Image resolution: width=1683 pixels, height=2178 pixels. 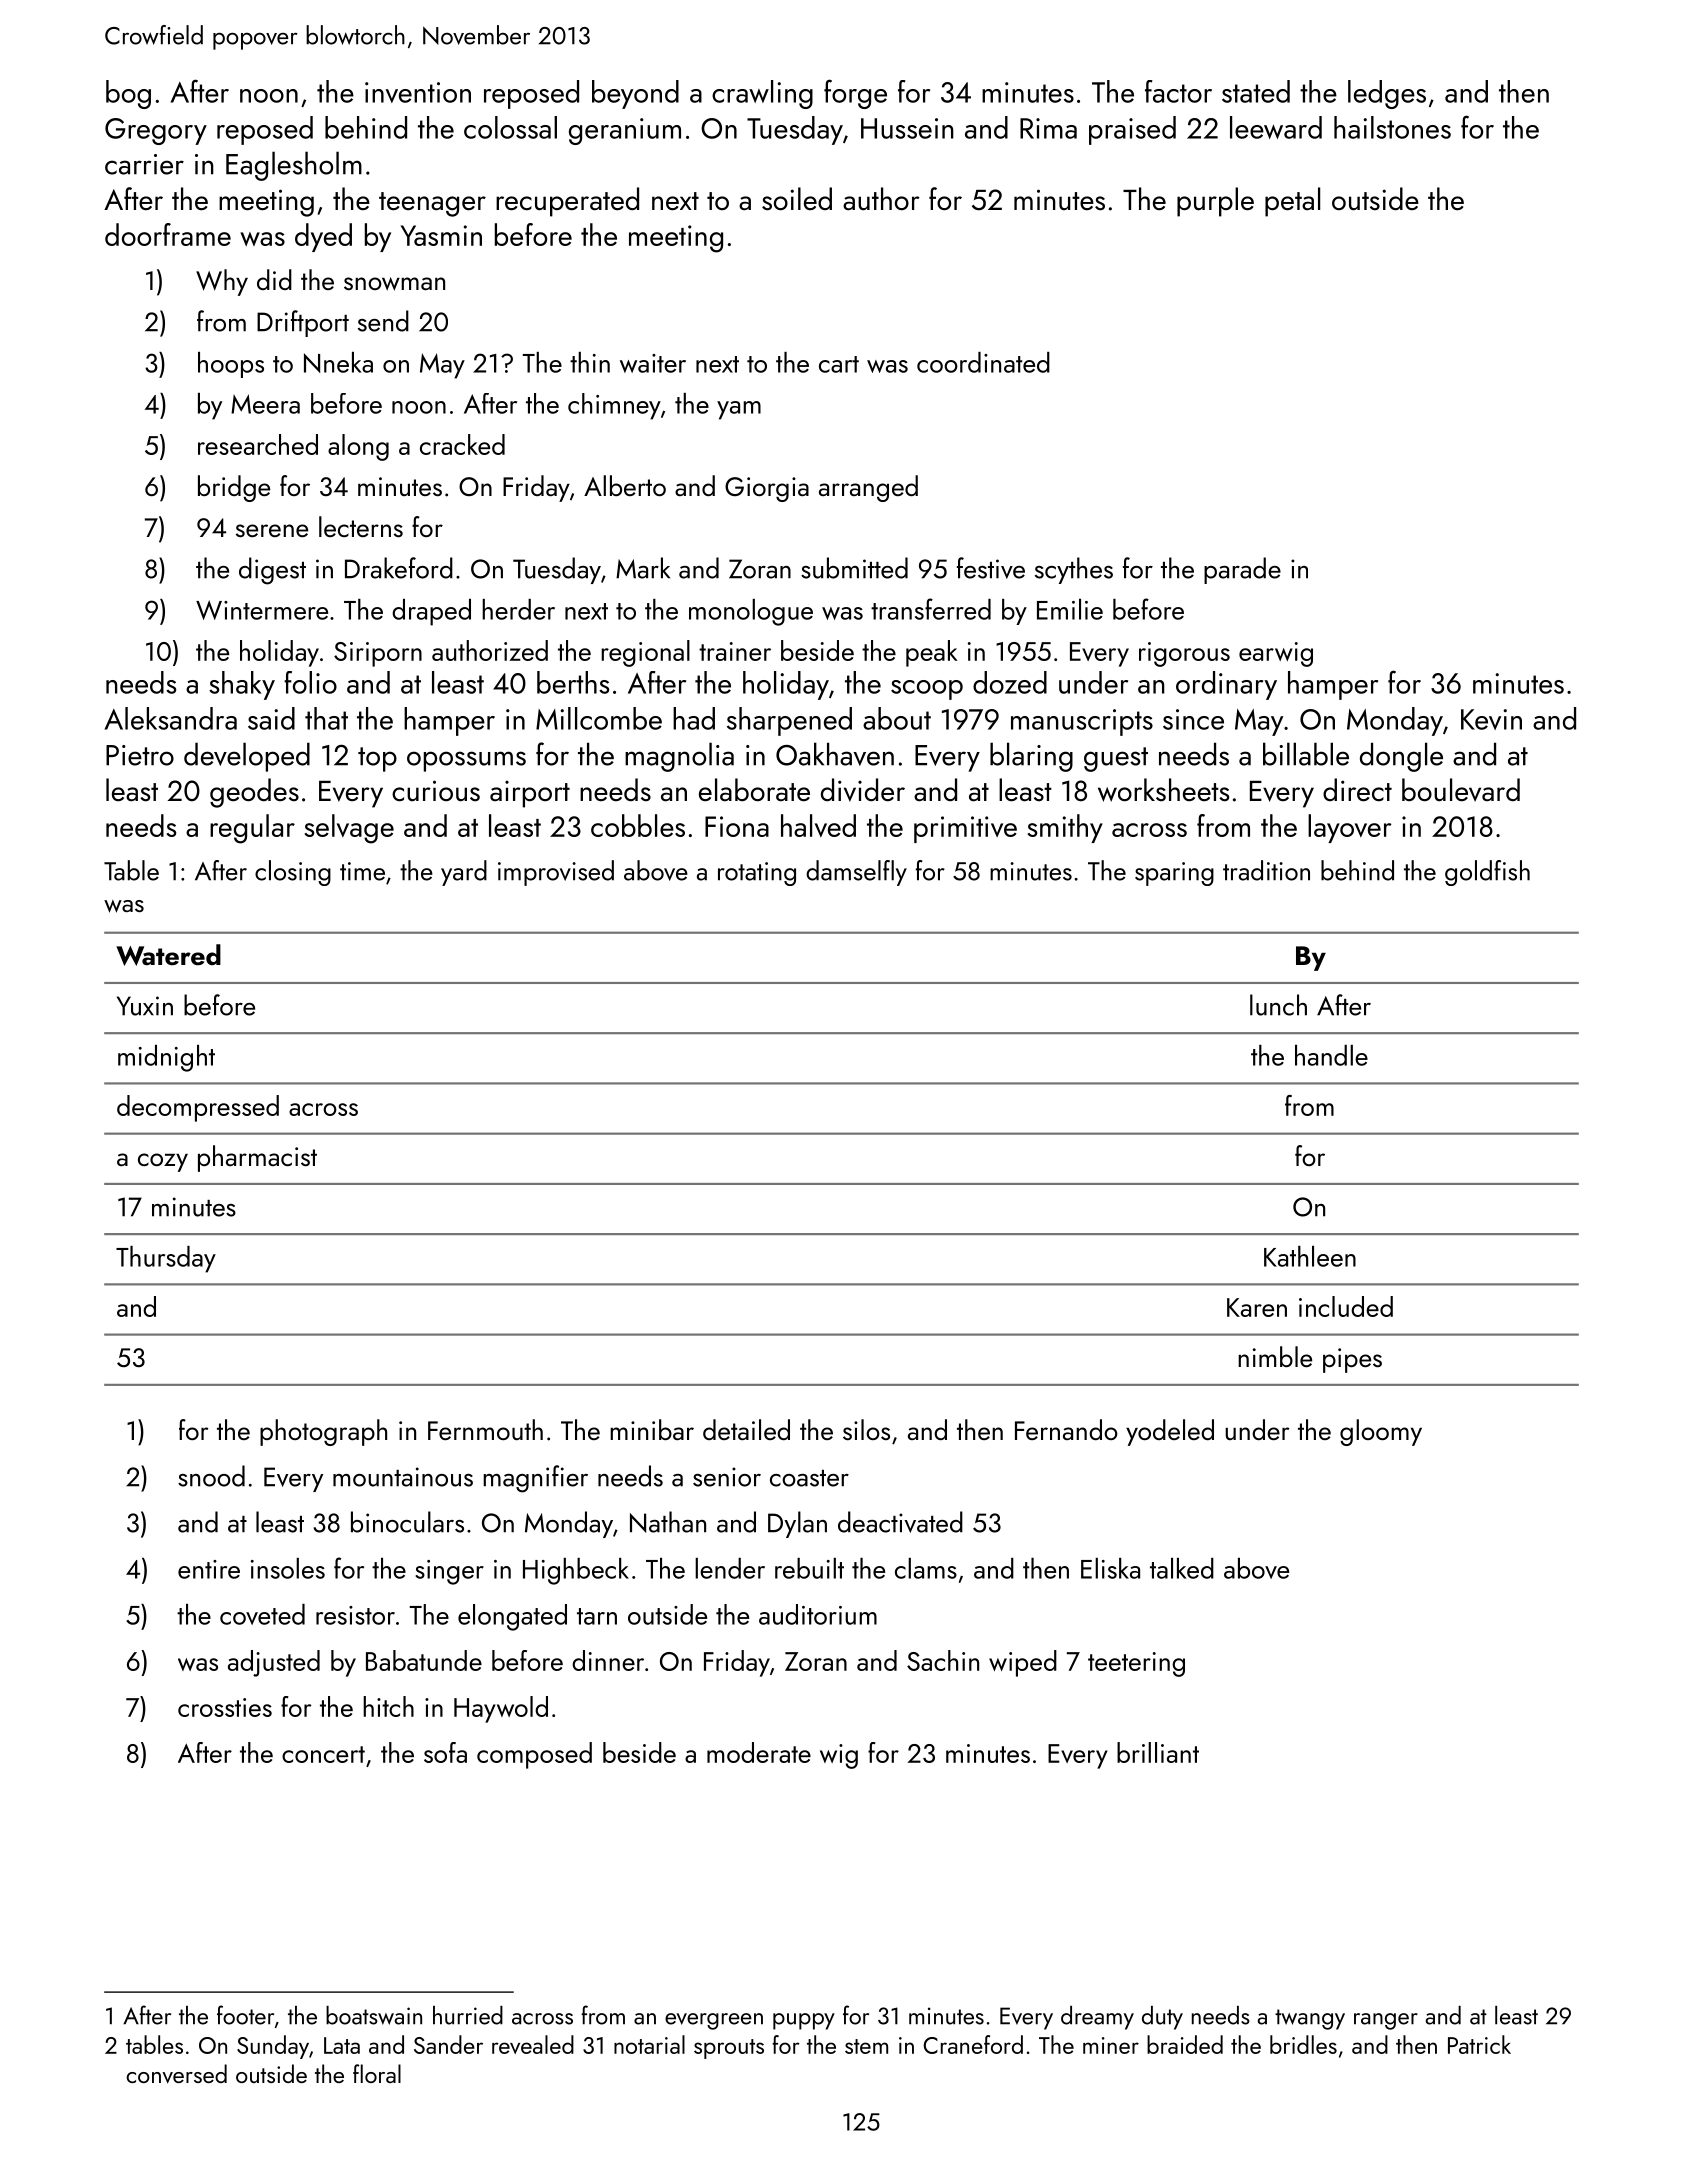 What do you see at coordinates (729, 2049) in the screenshot?
I see `sprouts` at bounding box center [729, 2049].
